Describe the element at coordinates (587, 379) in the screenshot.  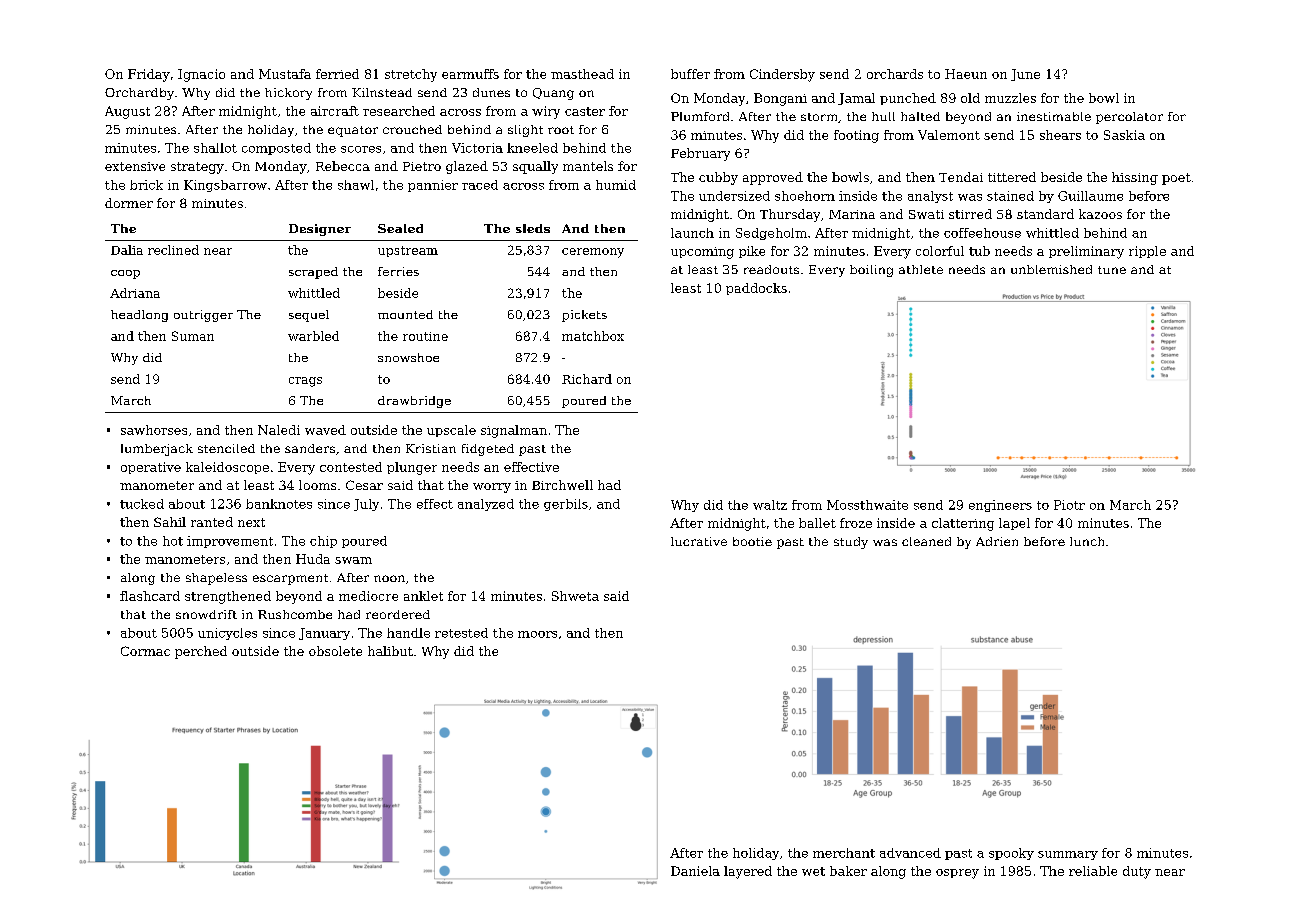
I see `Richard` at that location.
